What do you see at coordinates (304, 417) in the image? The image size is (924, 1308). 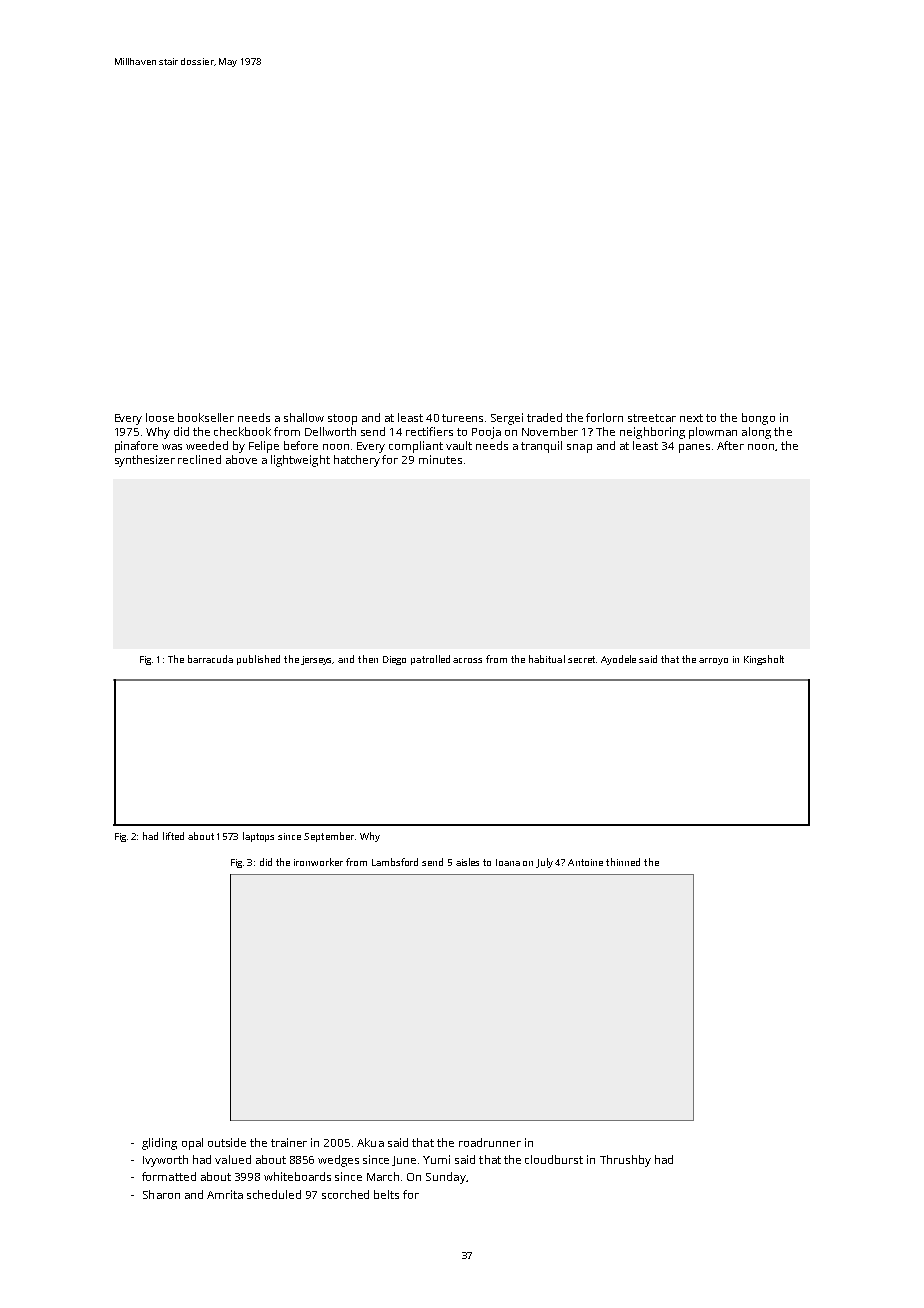 I see `shallow` at bounding box center [304, 417].
